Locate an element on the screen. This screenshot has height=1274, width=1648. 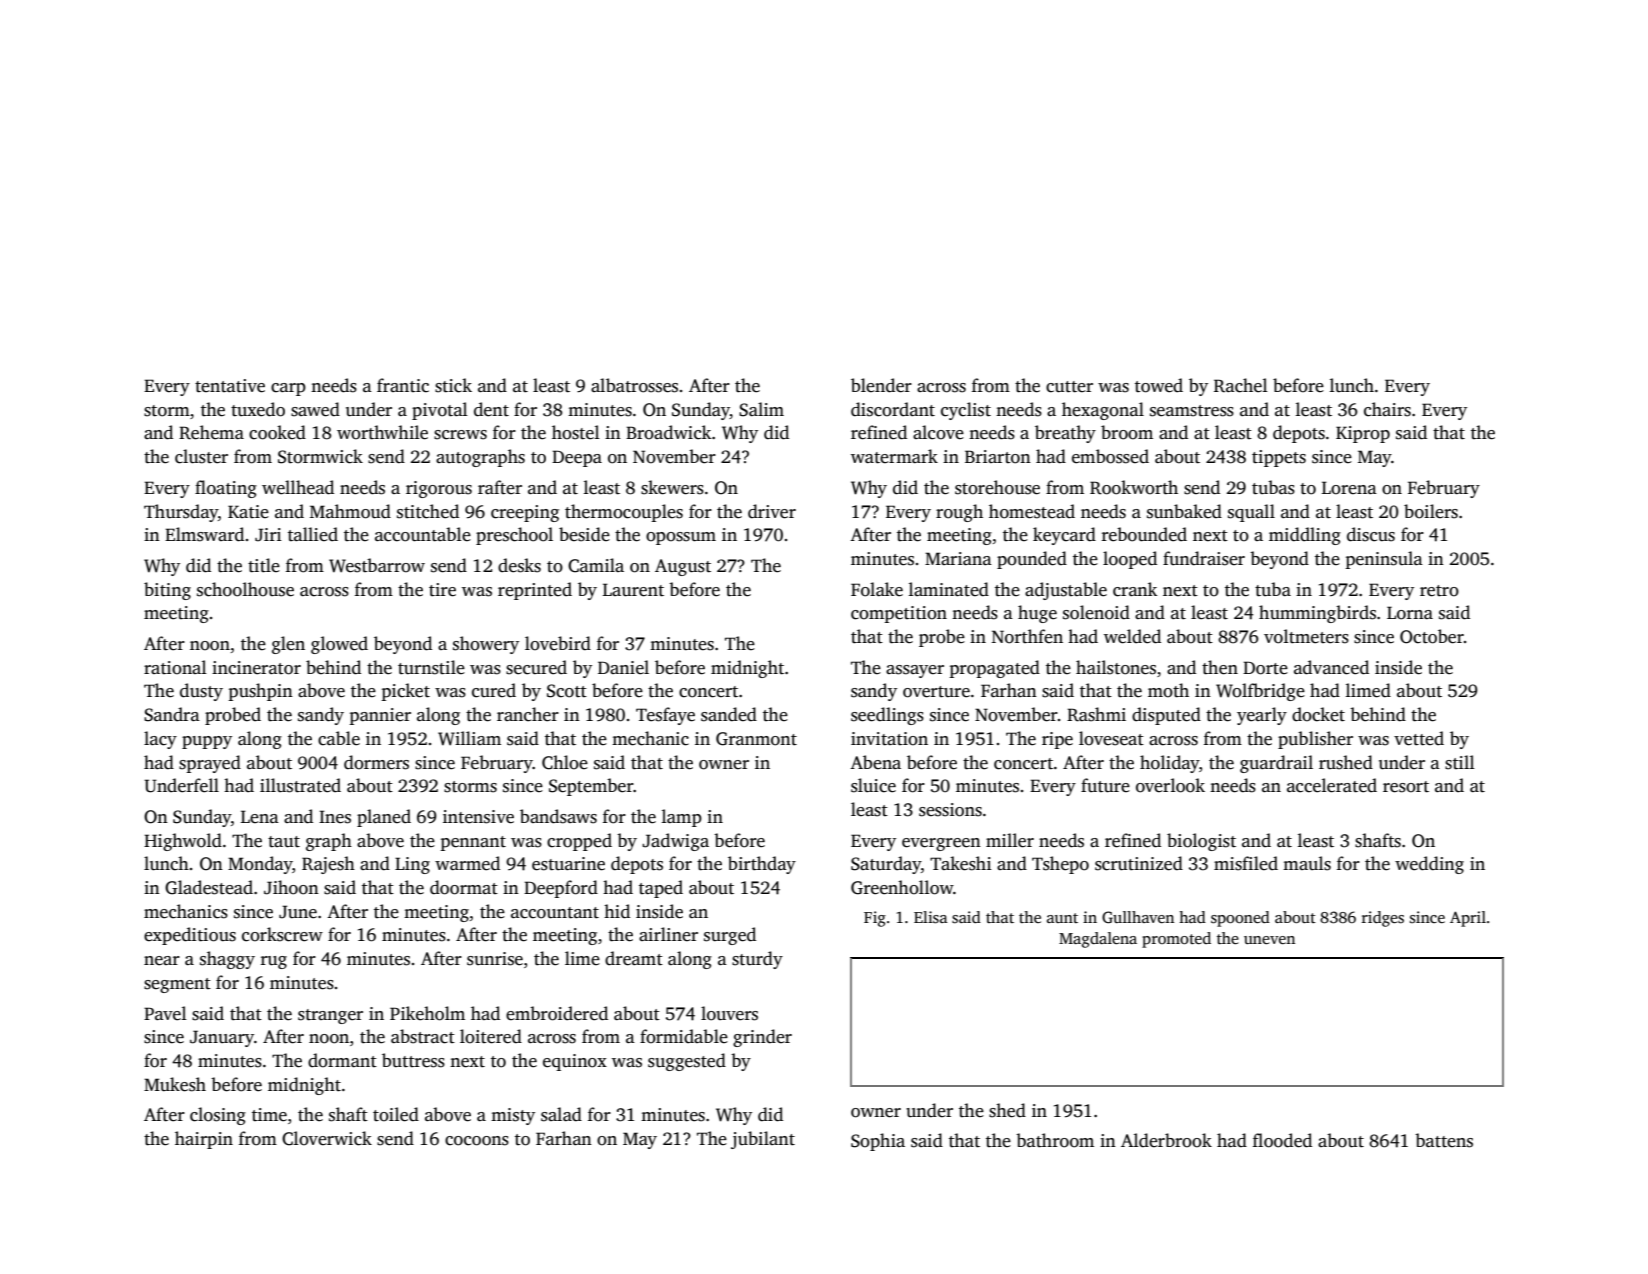
tallied is located at coordinates (313, 534).
